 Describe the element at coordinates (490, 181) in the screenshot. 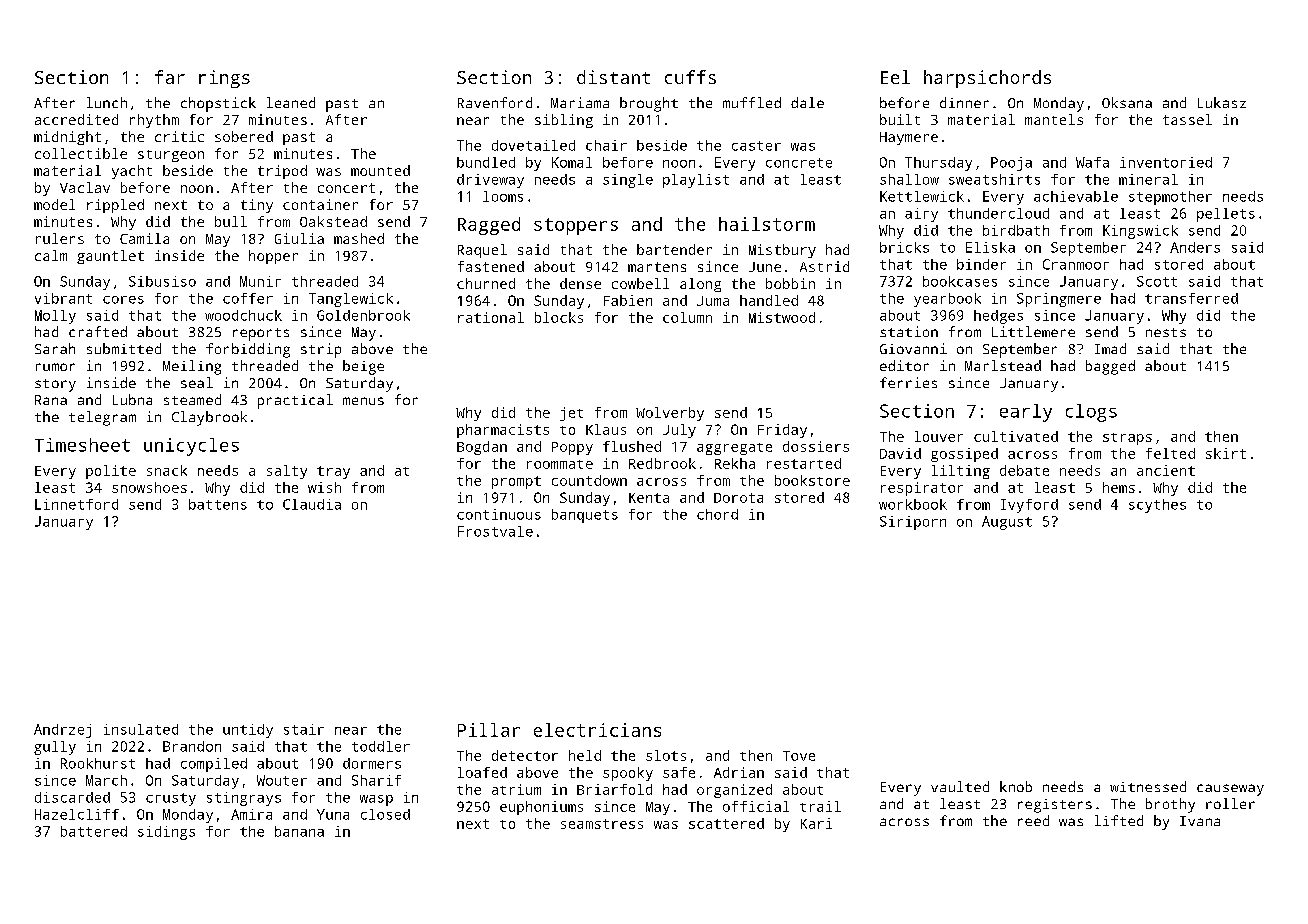

I see `driveway` at that location.
